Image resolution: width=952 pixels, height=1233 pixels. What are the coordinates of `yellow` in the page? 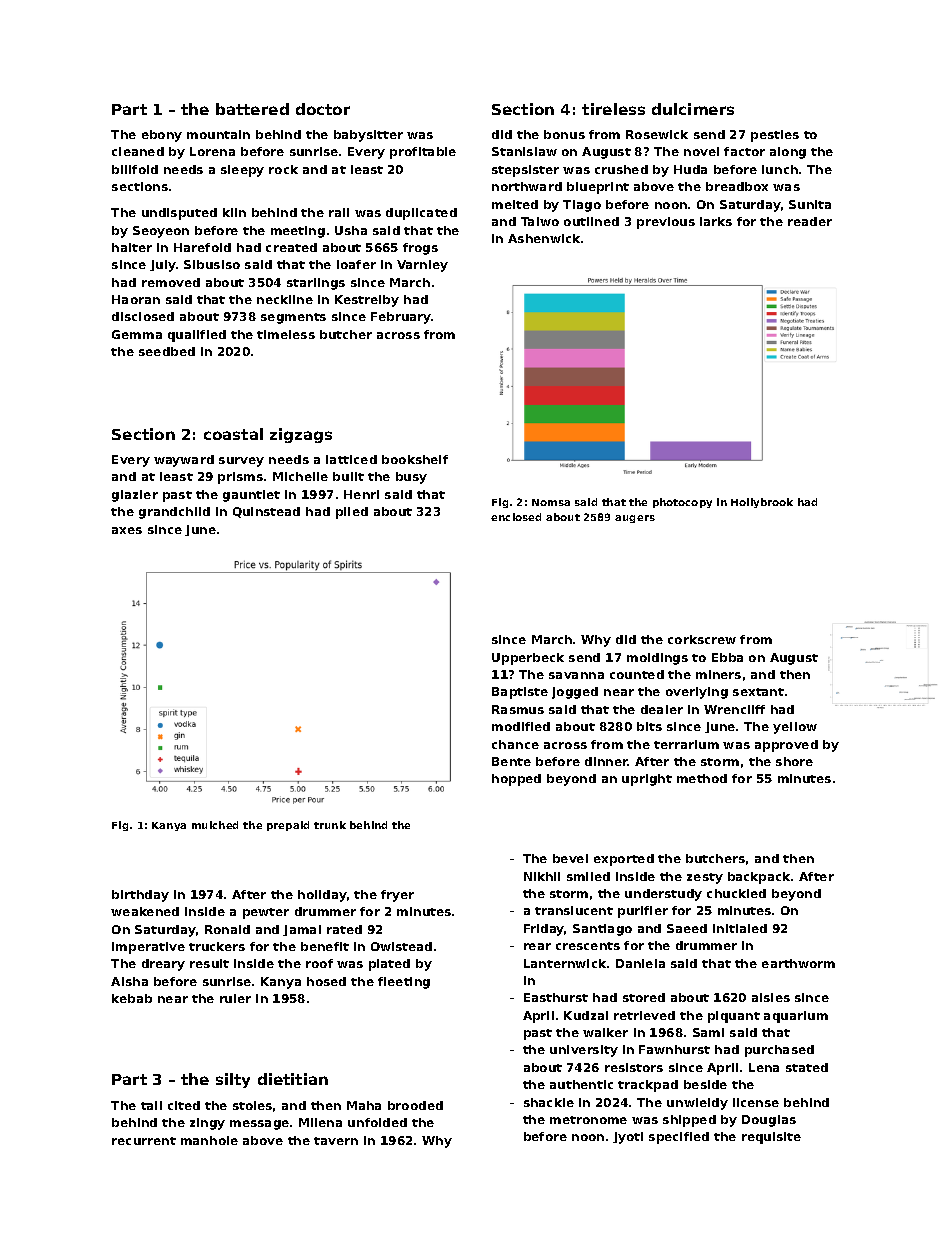 It's located at (795, 728).
